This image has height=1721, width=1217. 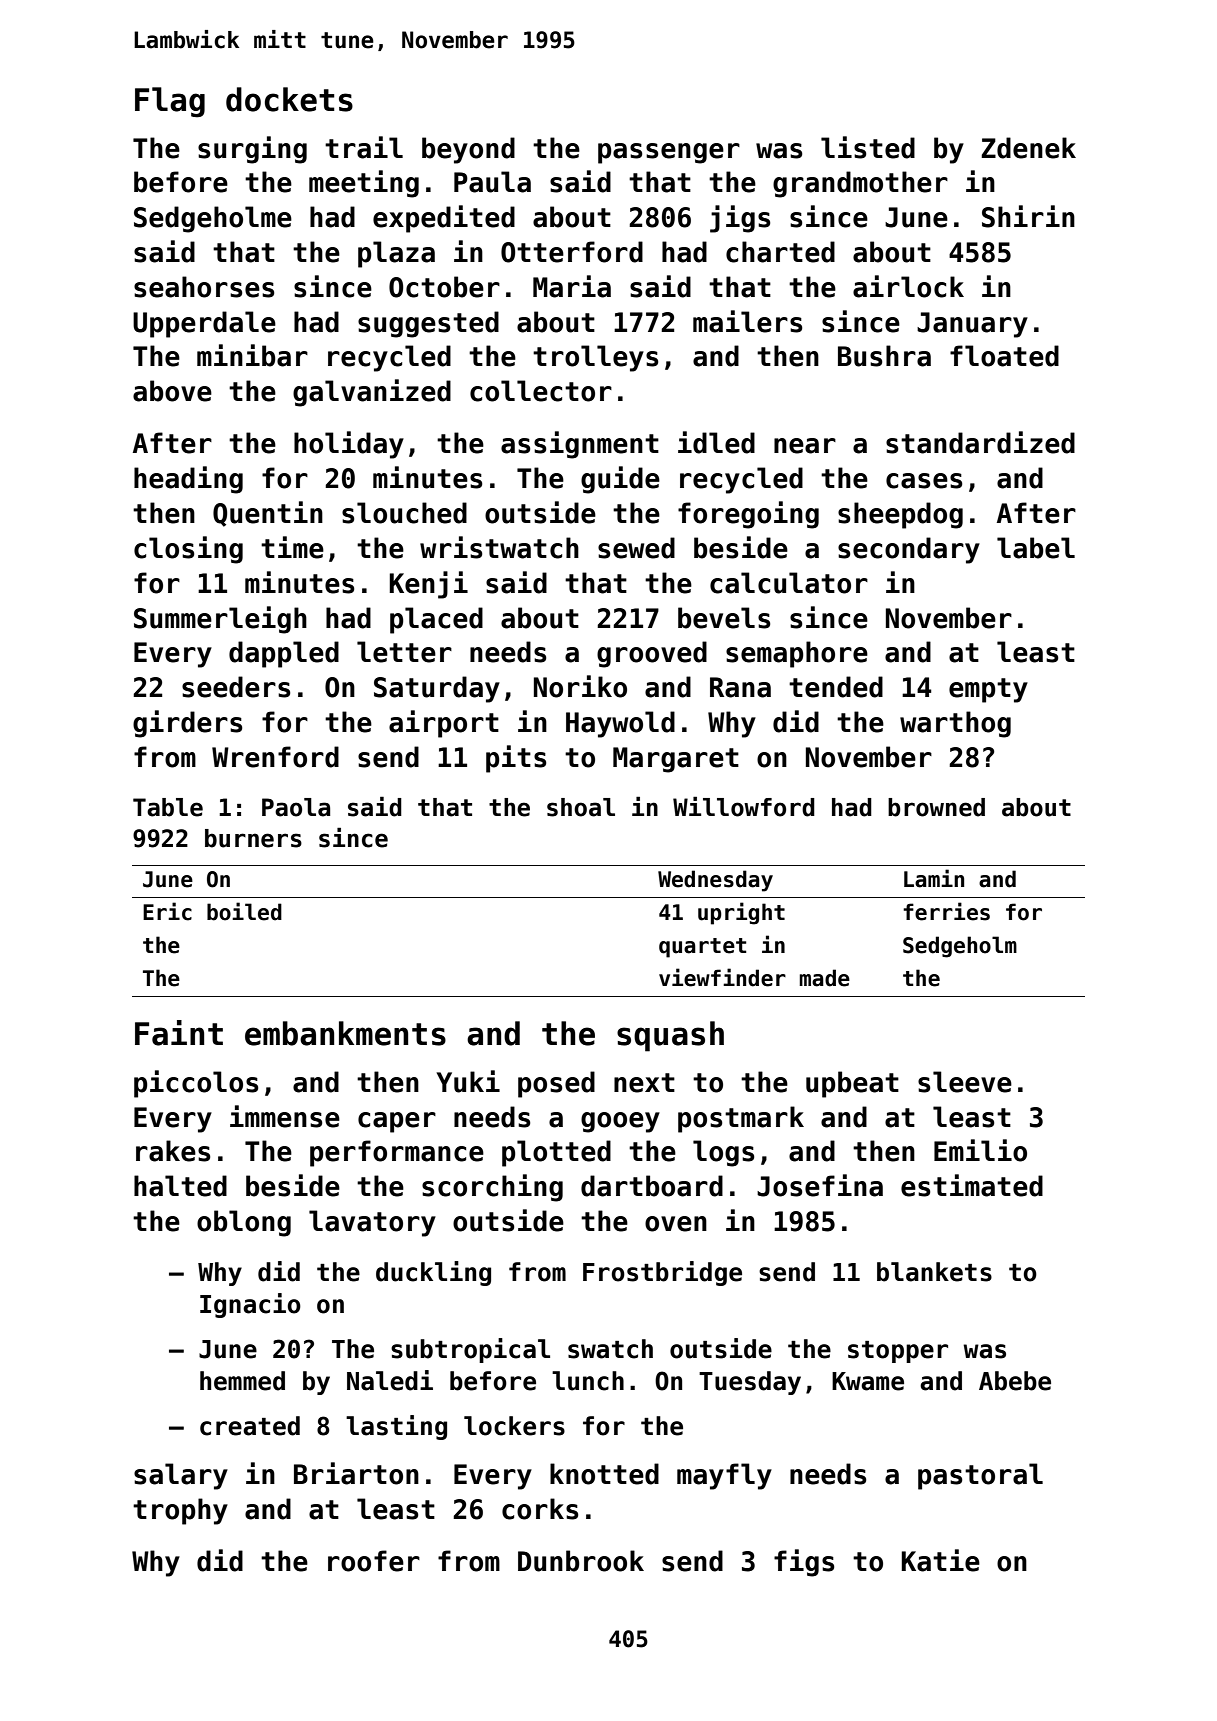 I want to click on stopper, so click(x=898, y=1352).
